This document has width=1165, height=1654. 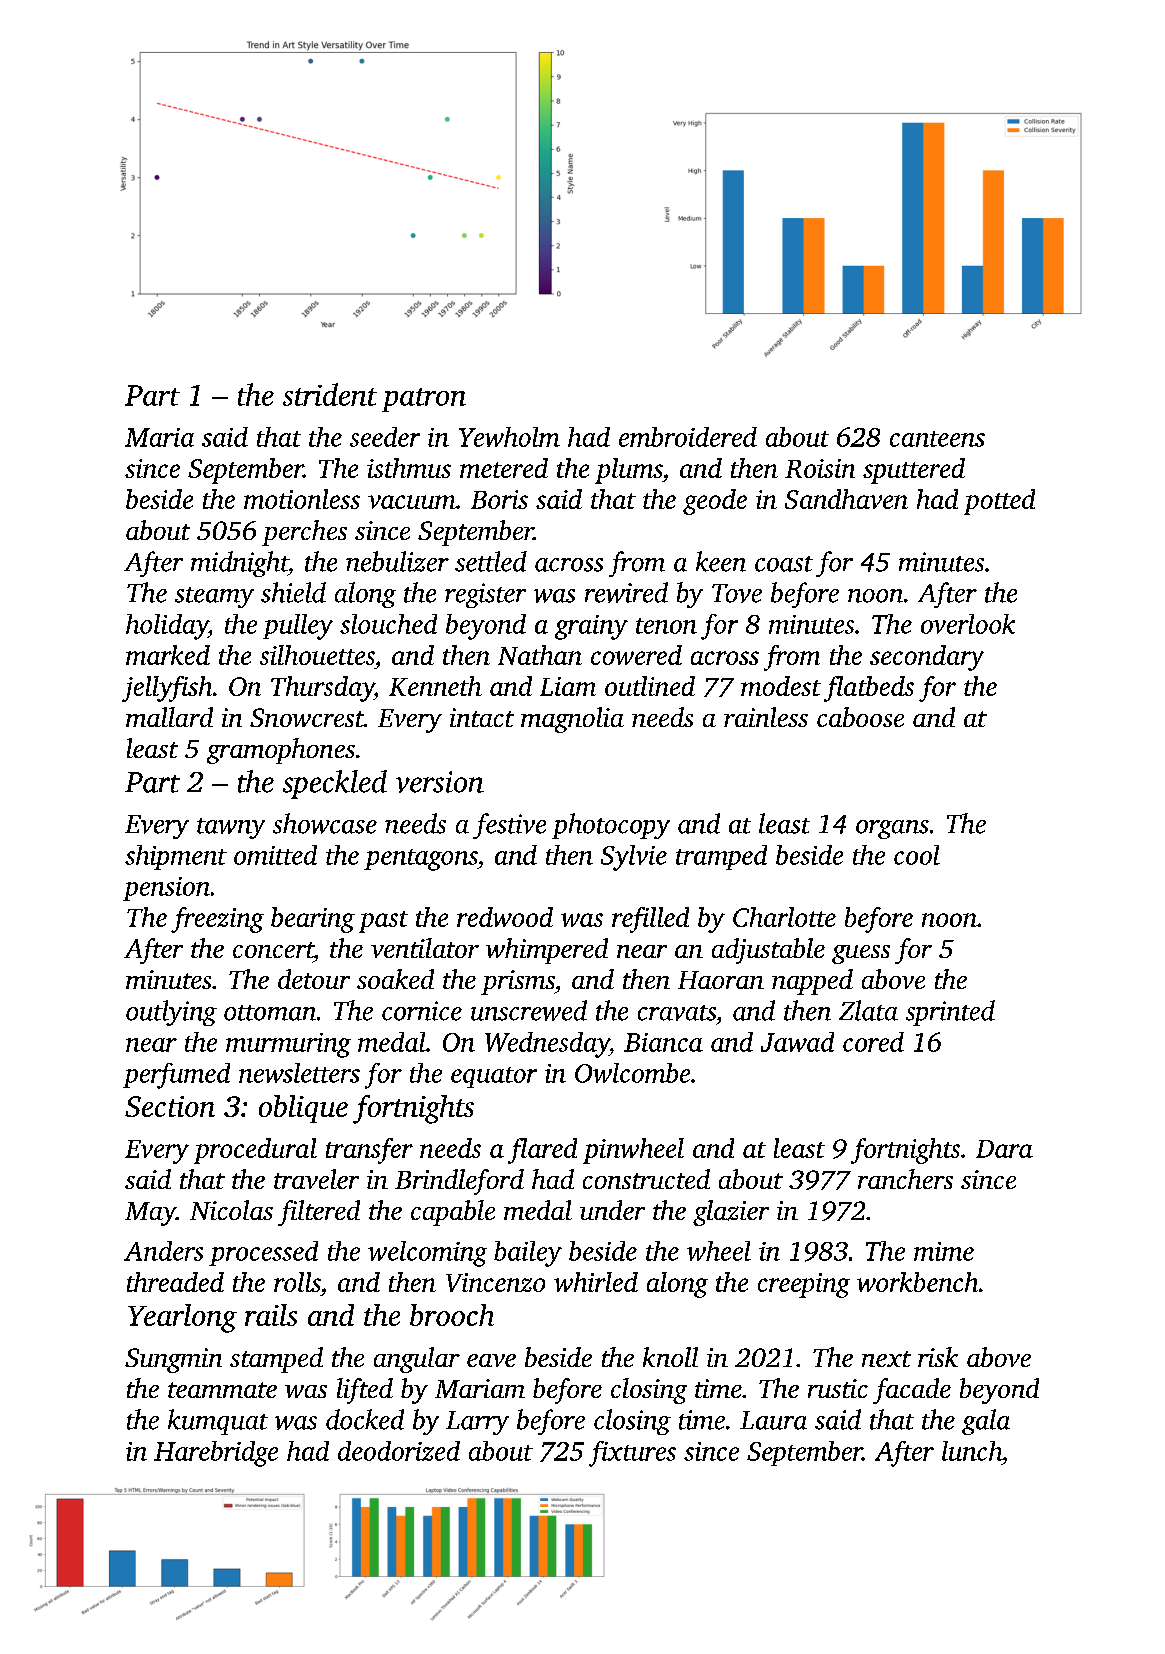 I want to click on Sungmin, so click(x=173, y=1360).
